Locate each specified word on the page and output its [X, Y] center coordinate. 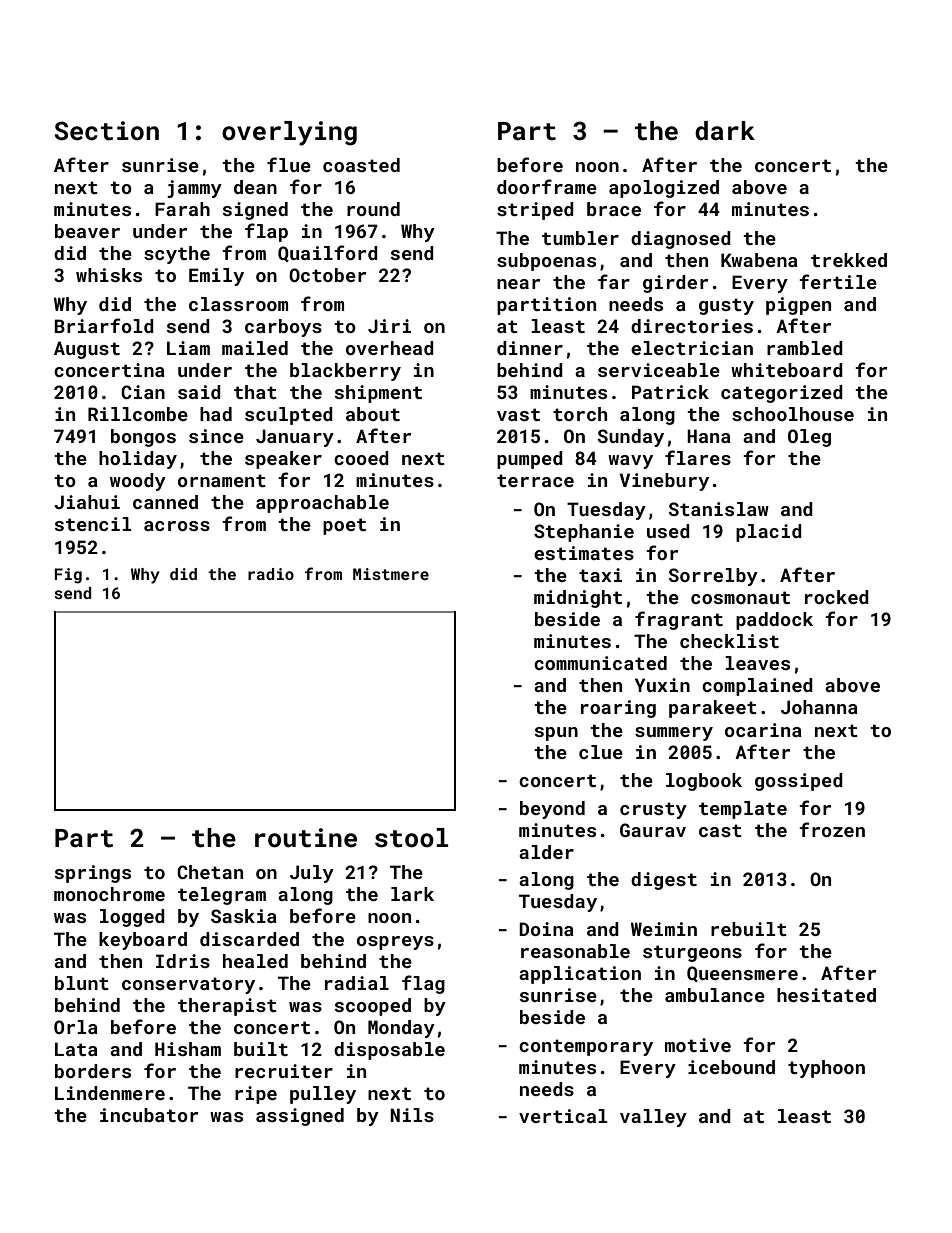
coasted [361, 165]
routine [306, 838]
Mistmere [391, 574]
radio [271, 574]
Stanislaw [719, 509]
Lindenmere [110, 1093]
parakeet [713, 709]
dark [725, 130]
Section [107, 131]
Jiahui [87, 502]
